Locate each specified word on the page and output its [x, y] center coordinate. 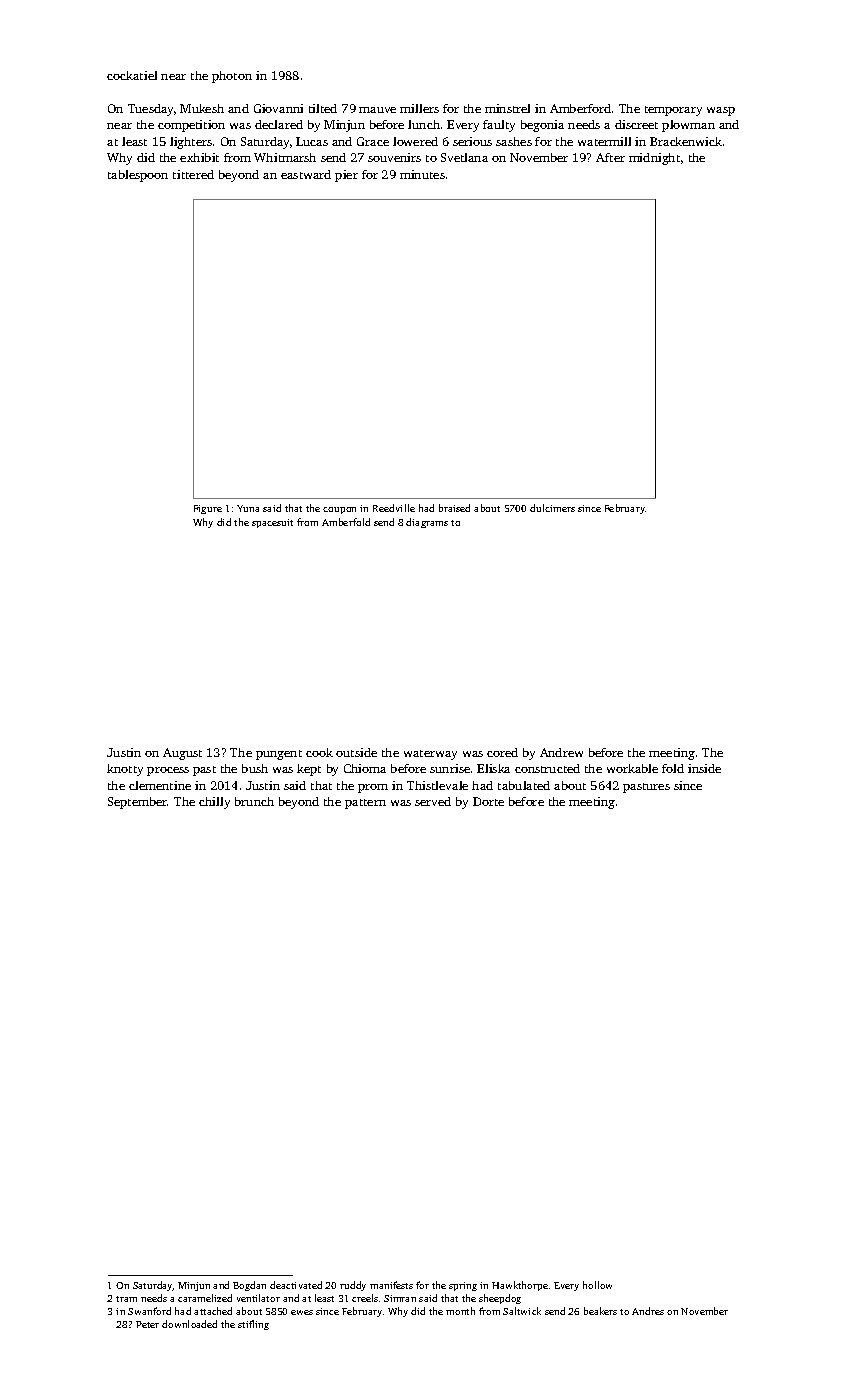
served [433, 801]
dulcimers [552, 508]
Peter [147, 1324]
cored [502, 752]
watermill [604, 141]
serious [472, 141]
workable [632, 768]
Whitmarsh [285, 157]
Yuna [248, 508]
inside [704, 768]
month [460, 1311]
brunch [254, 801]
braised [454, 508]
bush [255, 768]
